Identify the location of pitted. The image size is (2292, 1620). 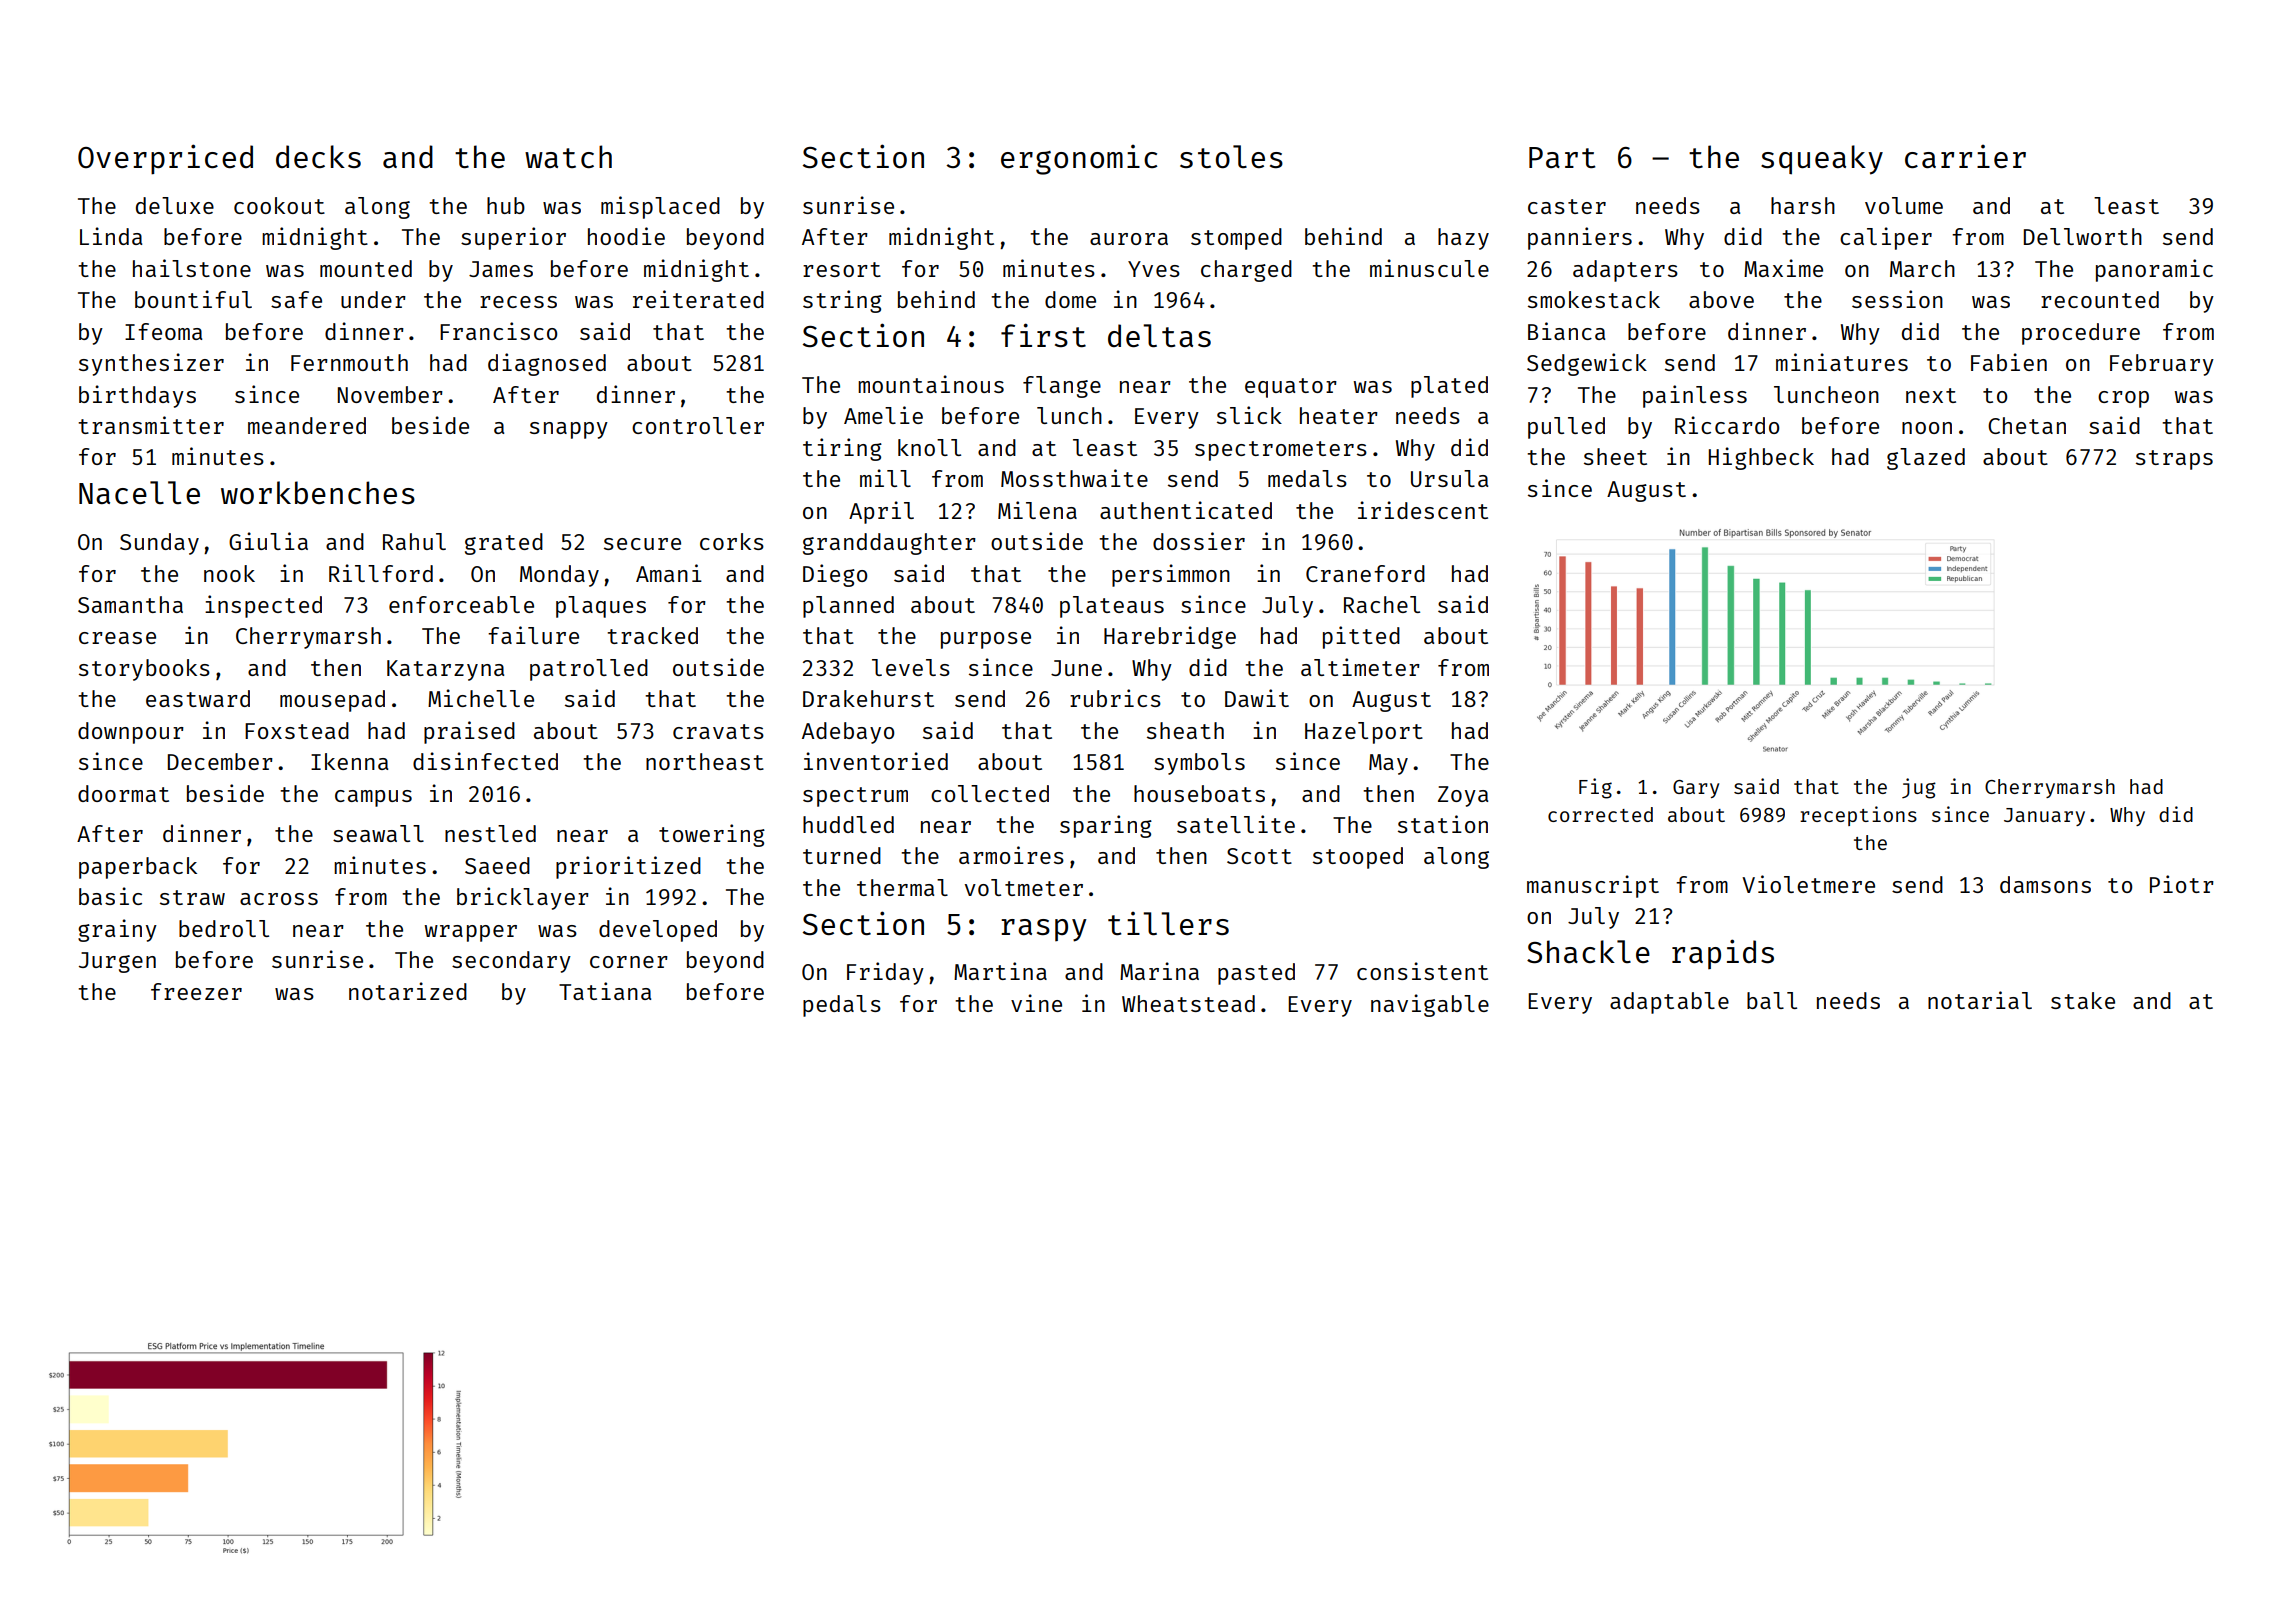
(1361, 637).
